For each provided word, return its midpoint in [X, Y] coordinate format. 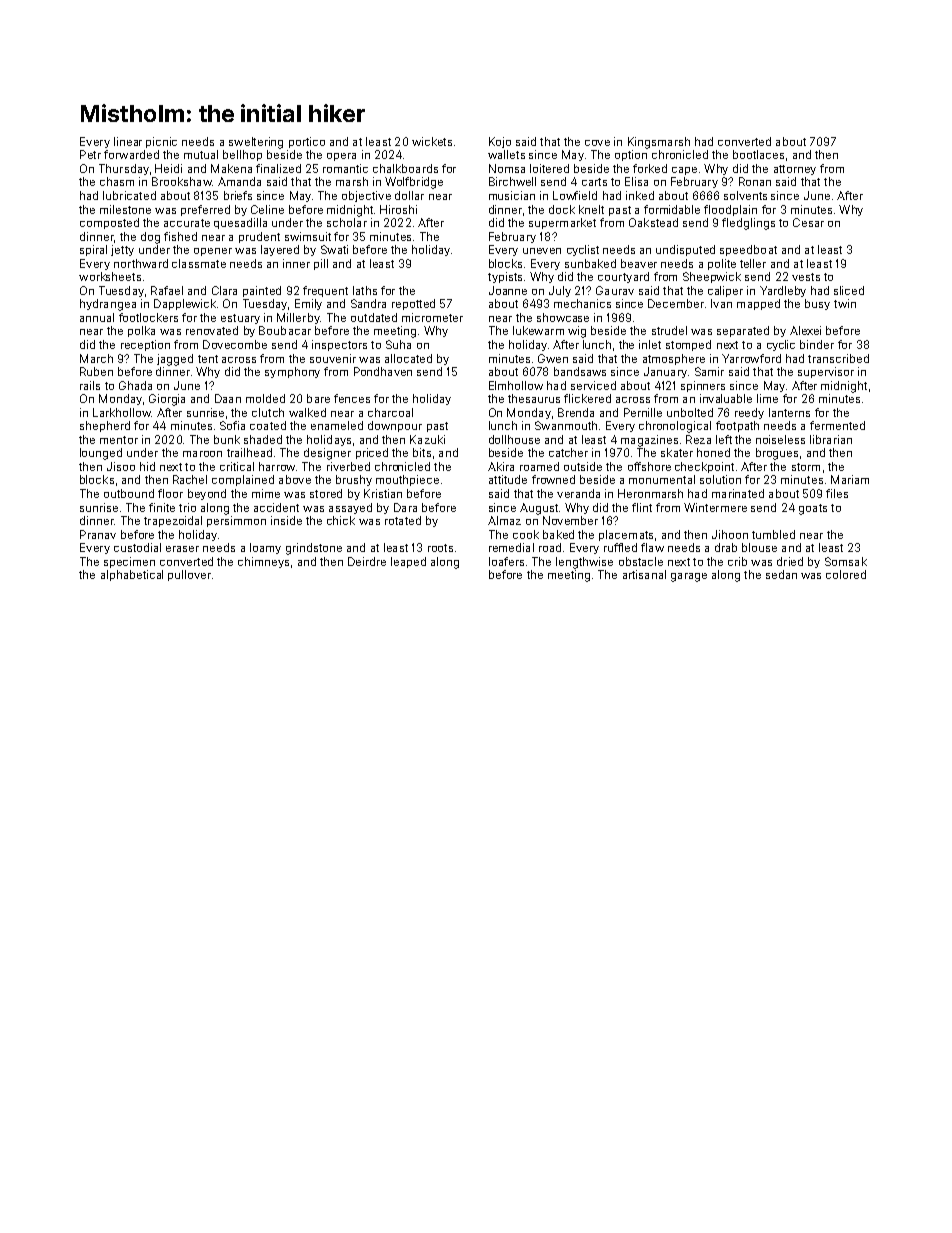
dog [150, 238]
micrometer [432, 317]
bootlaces [758, 154]
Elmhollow [516, 385]
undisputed [685, 250]
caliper [725, 291]
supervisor [826, 372]
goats [813, 509]
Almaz [504, 520]
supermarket [562, 223]
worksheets [110, 276]
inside [286, 520]
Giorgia [167, 400]
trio [187, 507]
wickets [432, 141]
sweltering [256, 143]
